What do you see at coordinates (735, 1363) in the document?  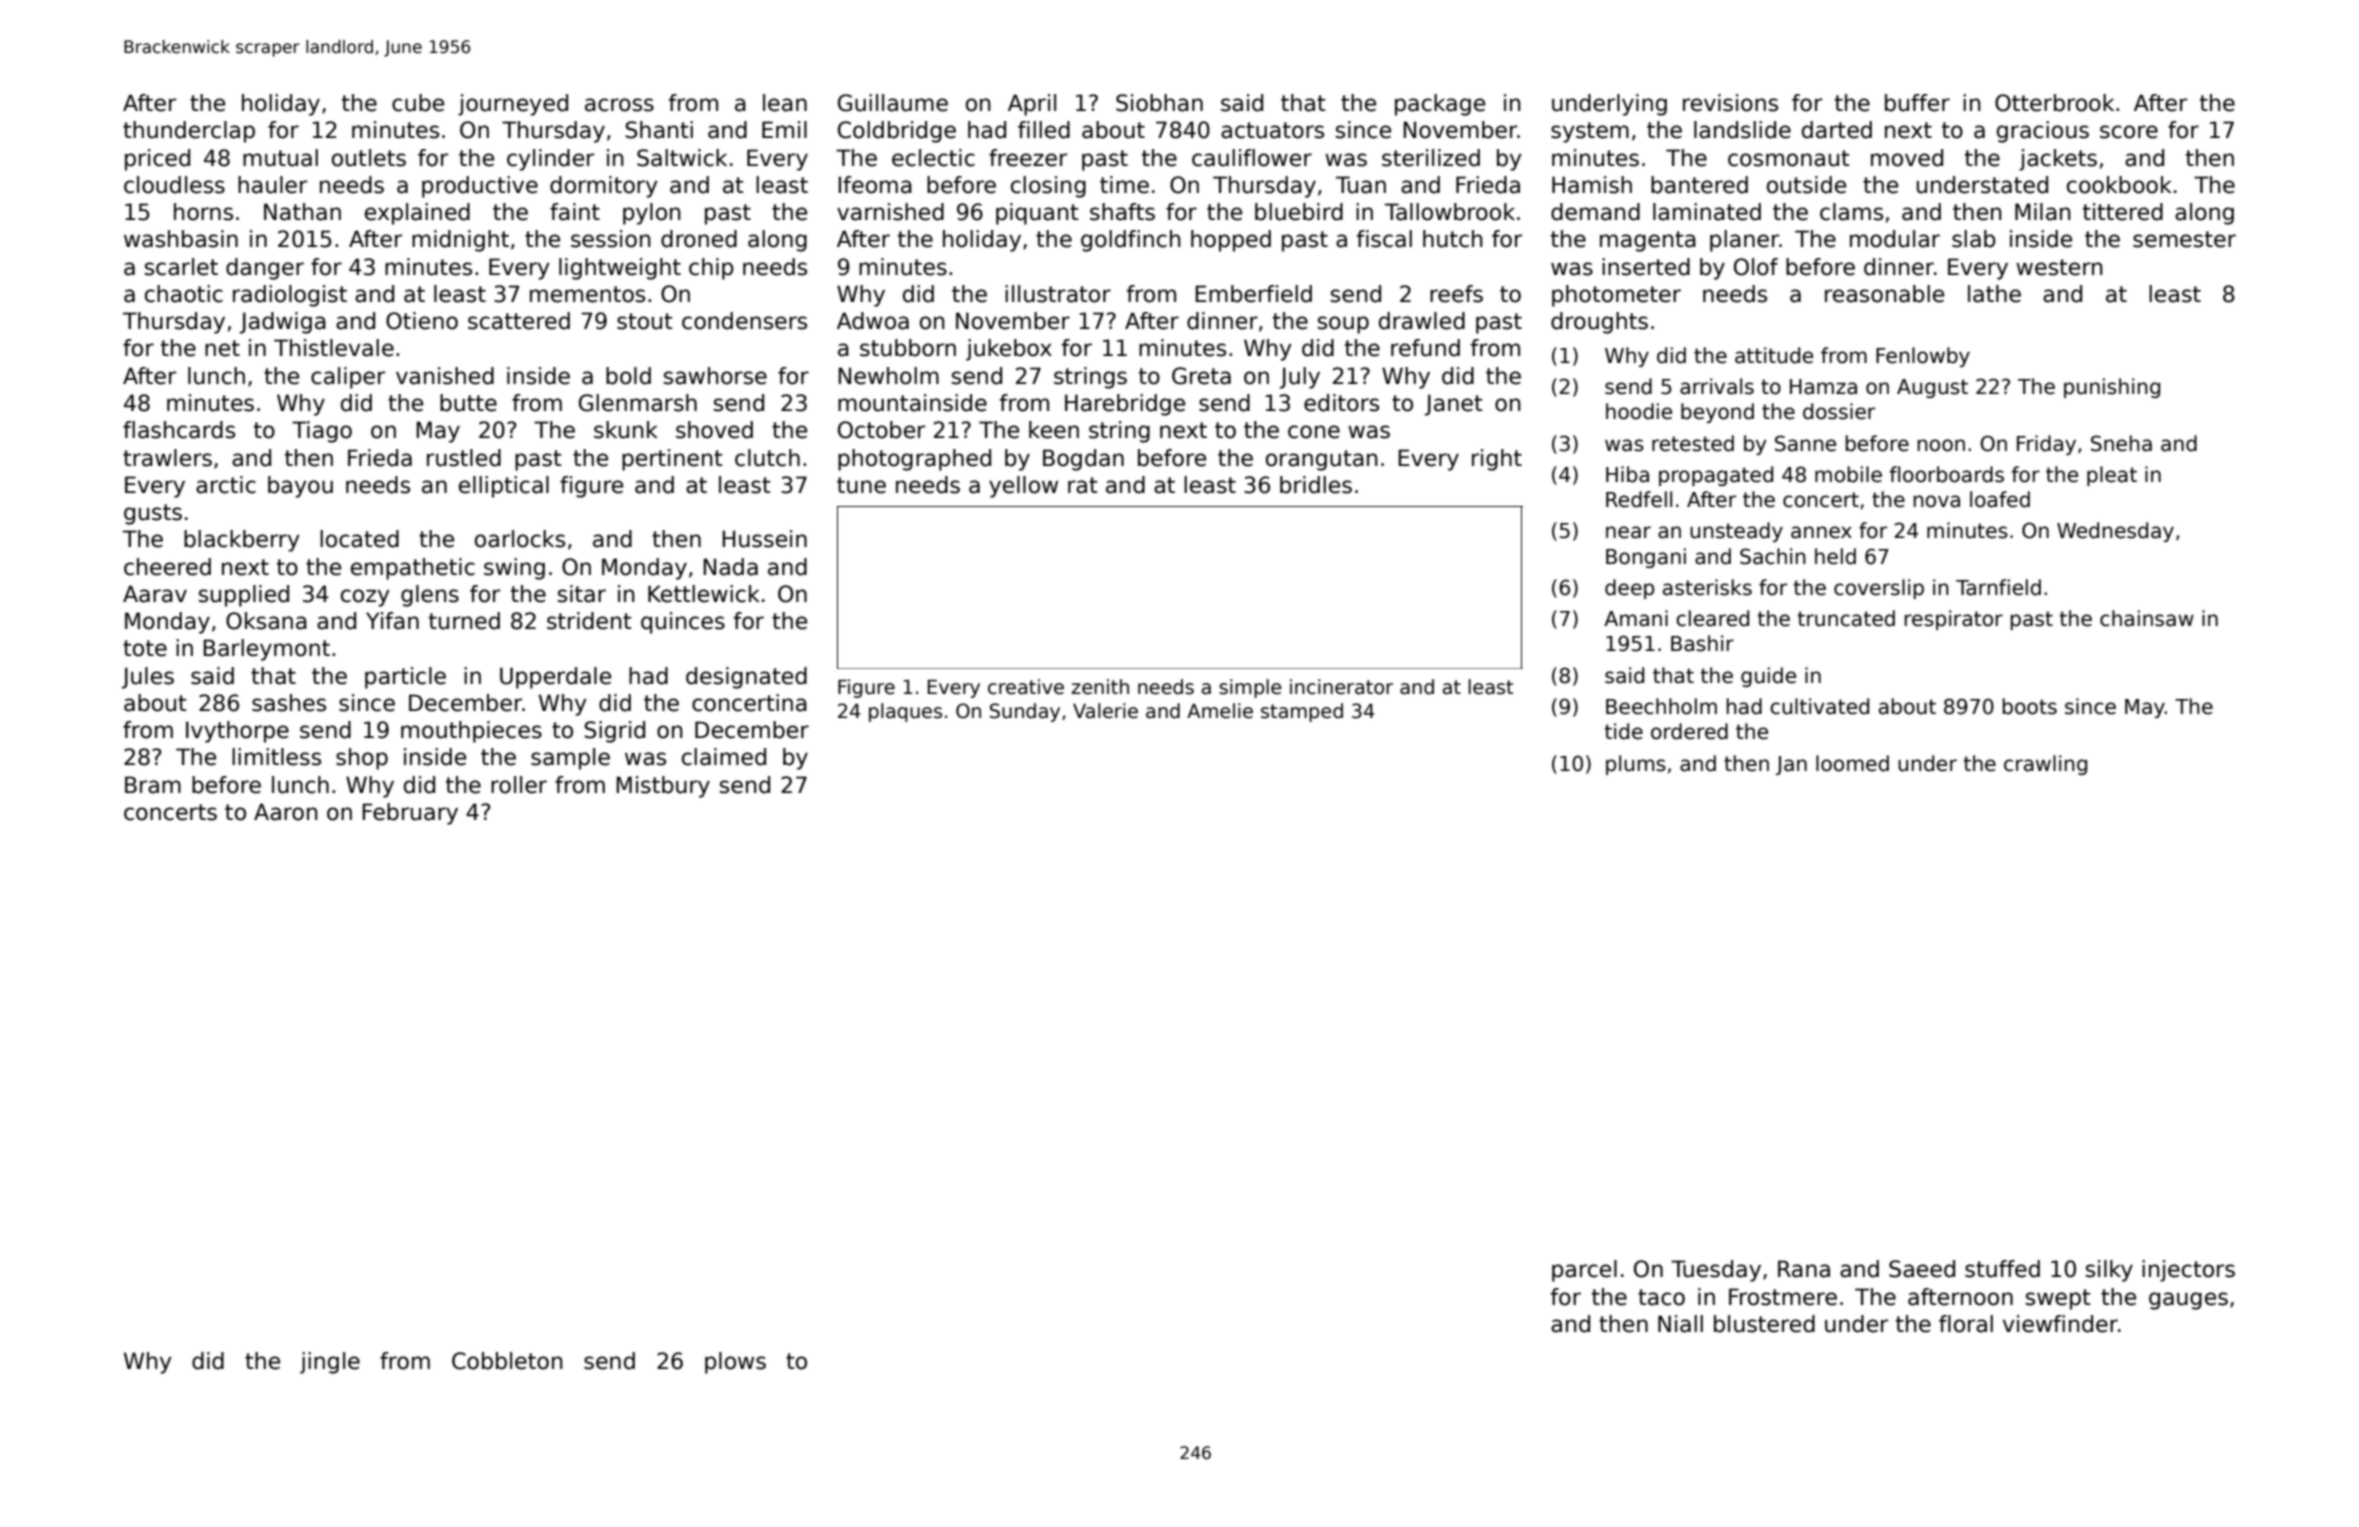 I see `plows` at bounding box center [735, 1363].
